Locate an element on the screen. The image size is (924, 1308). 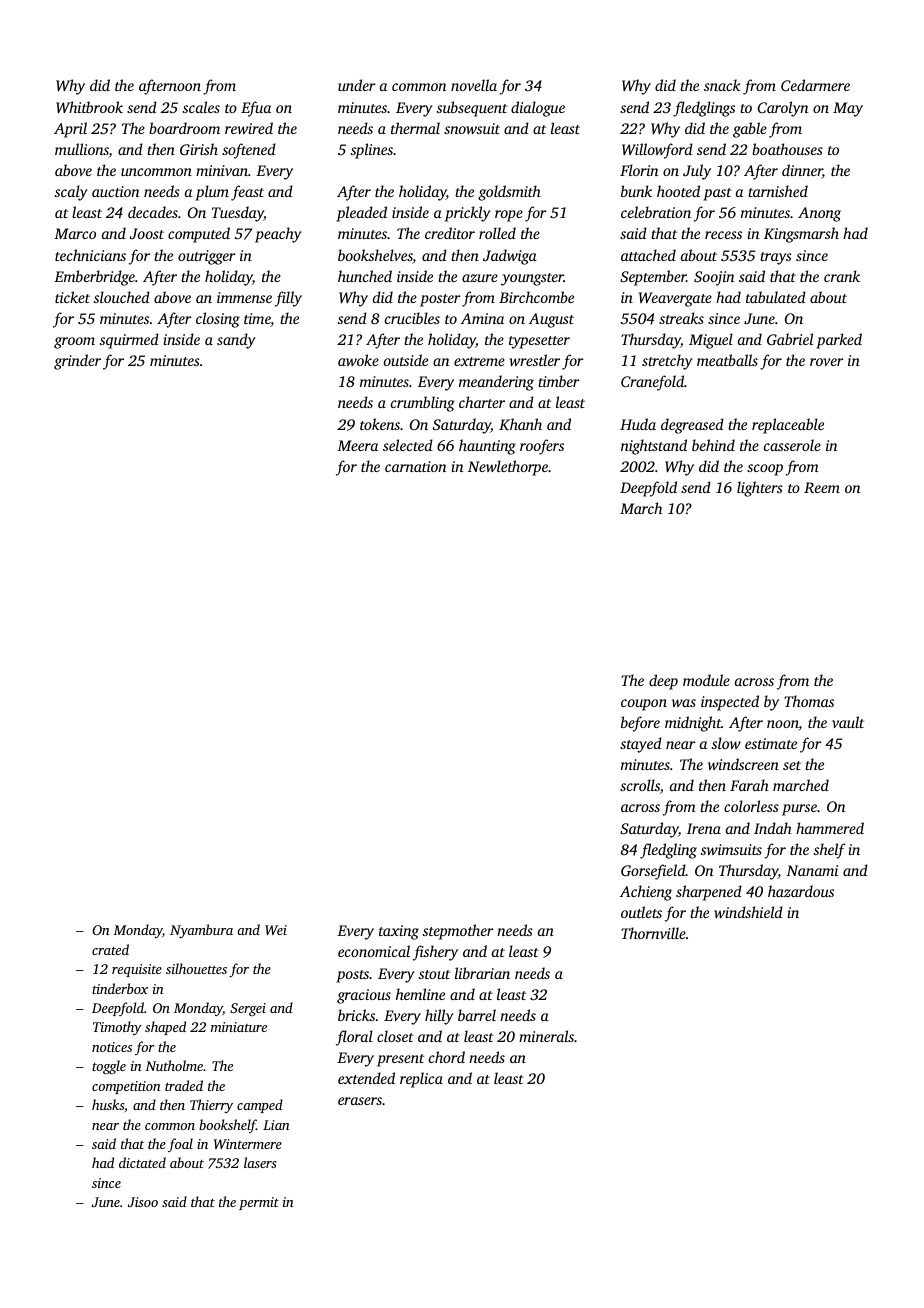
permit is located at coordinates (259, 1203).
